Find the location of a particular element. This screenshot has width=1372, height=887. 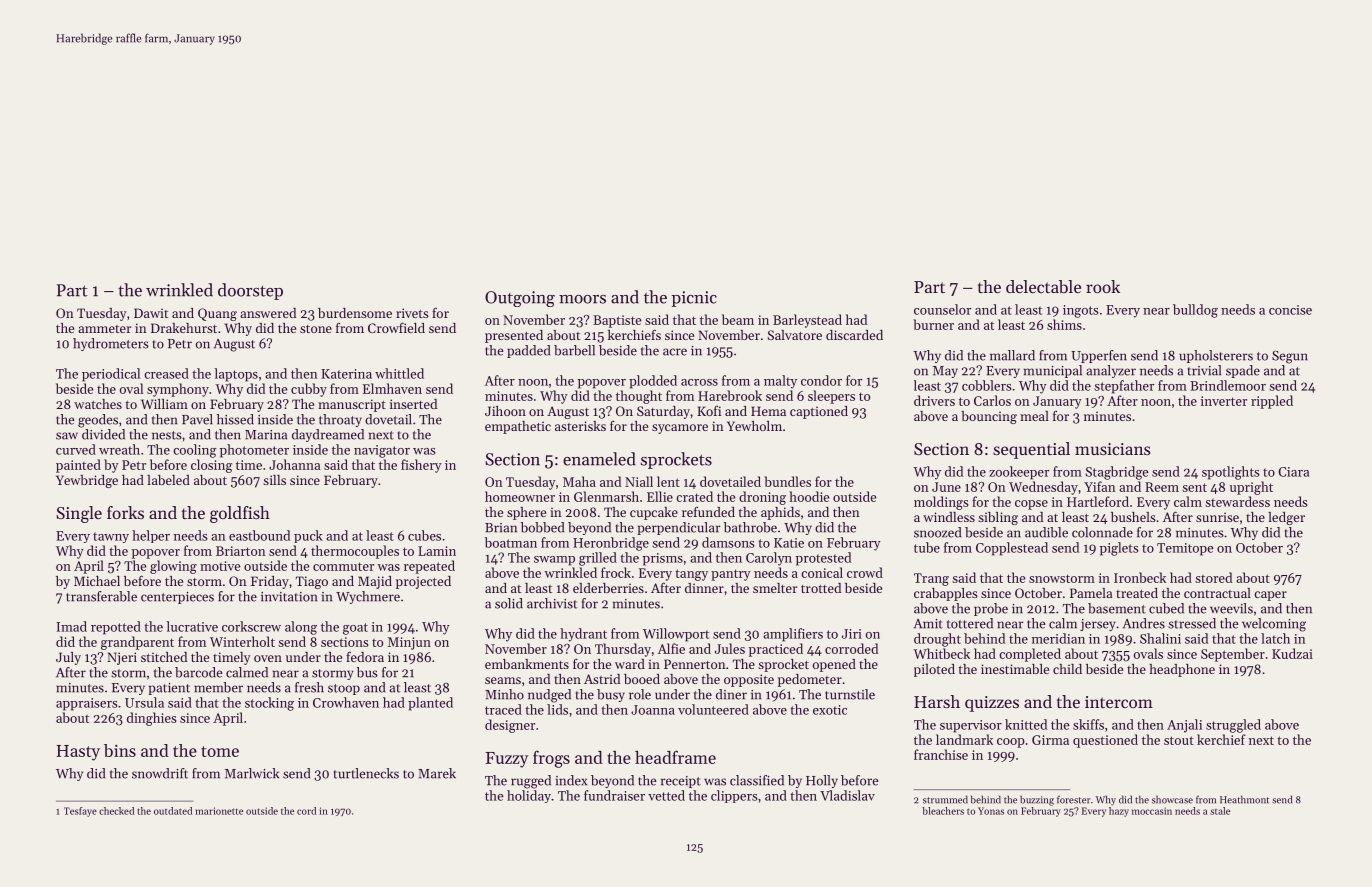

doorstep is located at coordinates (250, 291).
